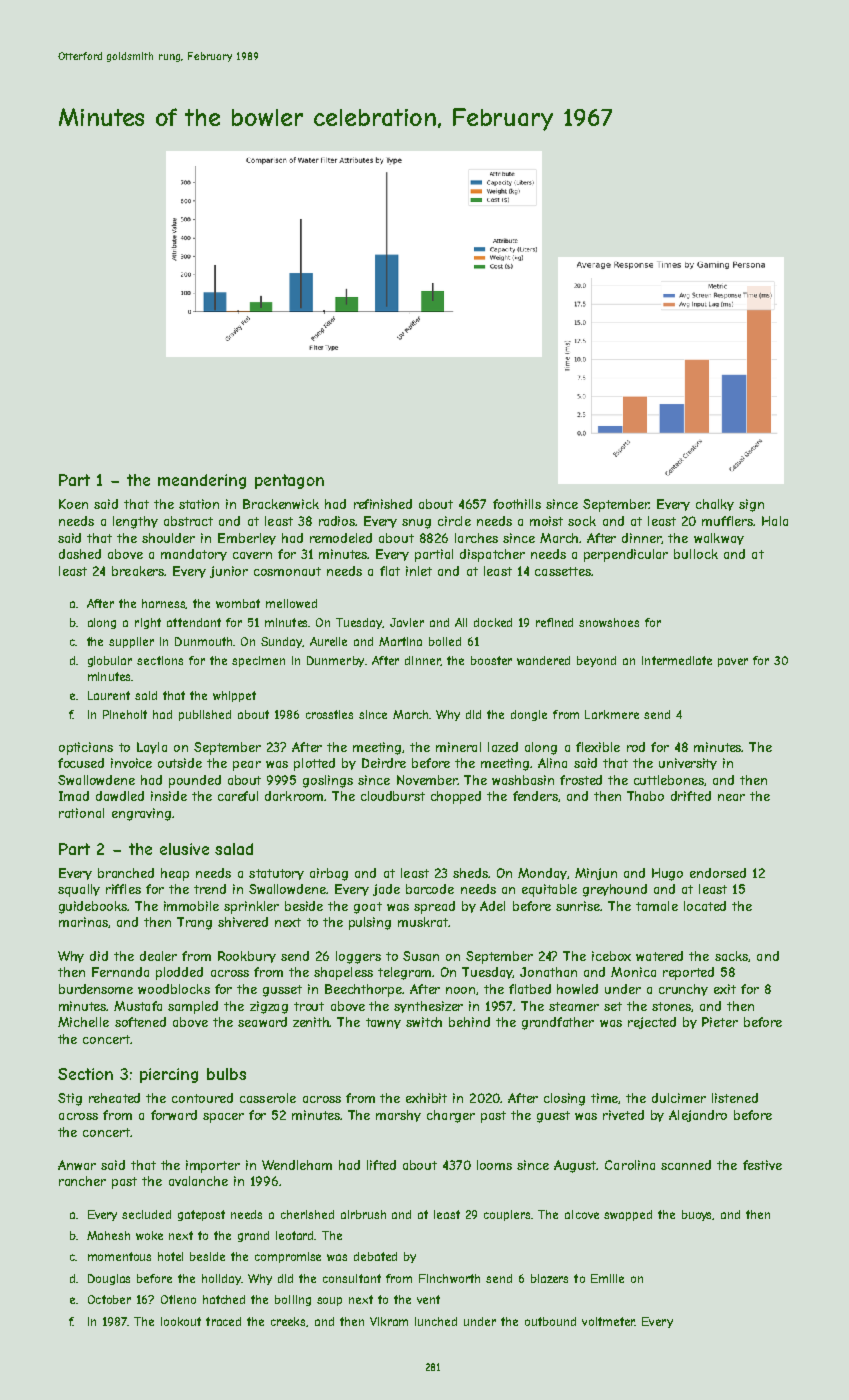 Image resolution: width=849 pixels, height=1400 pixels. I want to click on looms, so click(494, 1165).
